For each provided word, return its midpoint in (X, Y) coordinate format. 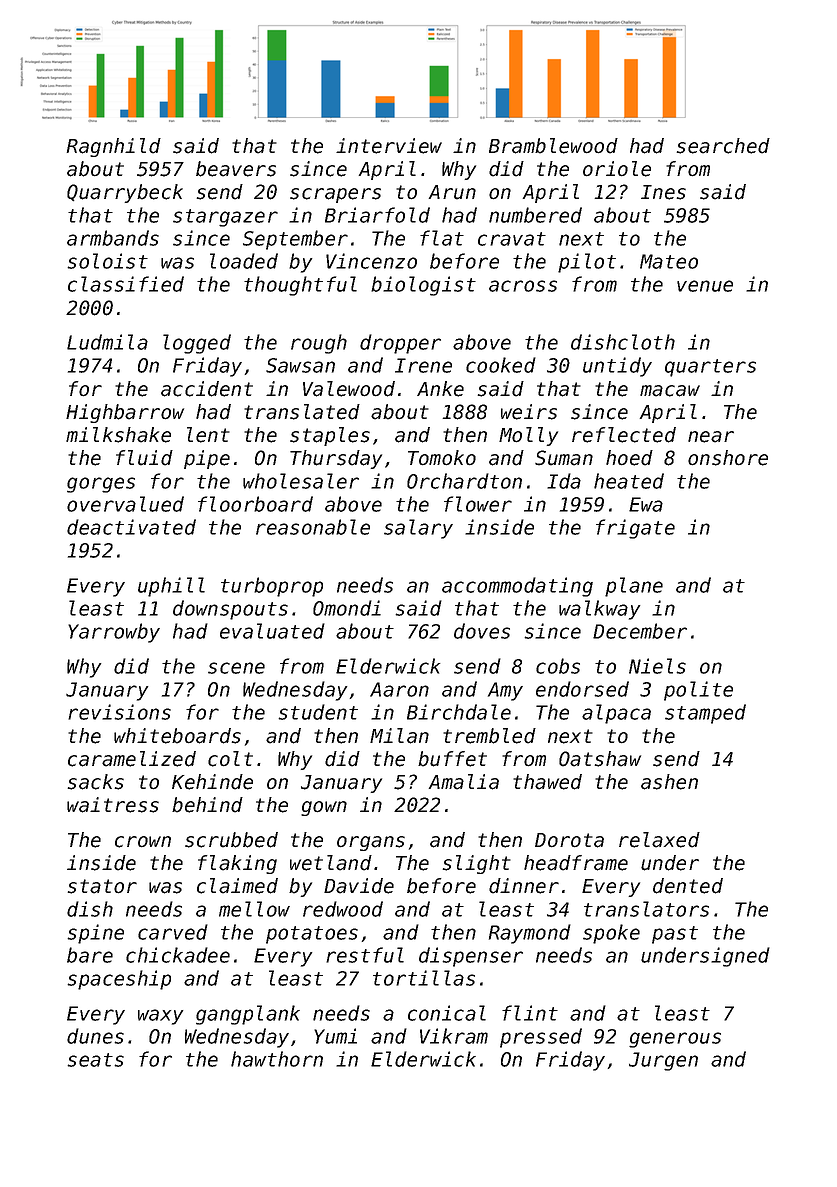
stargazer (225, 218)
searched (723, 146)
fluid (144, 458)
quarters (710, 368)
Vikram (454, 1036)
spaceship (119, 980)
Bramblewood (553, 146)
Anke (440, 389)
